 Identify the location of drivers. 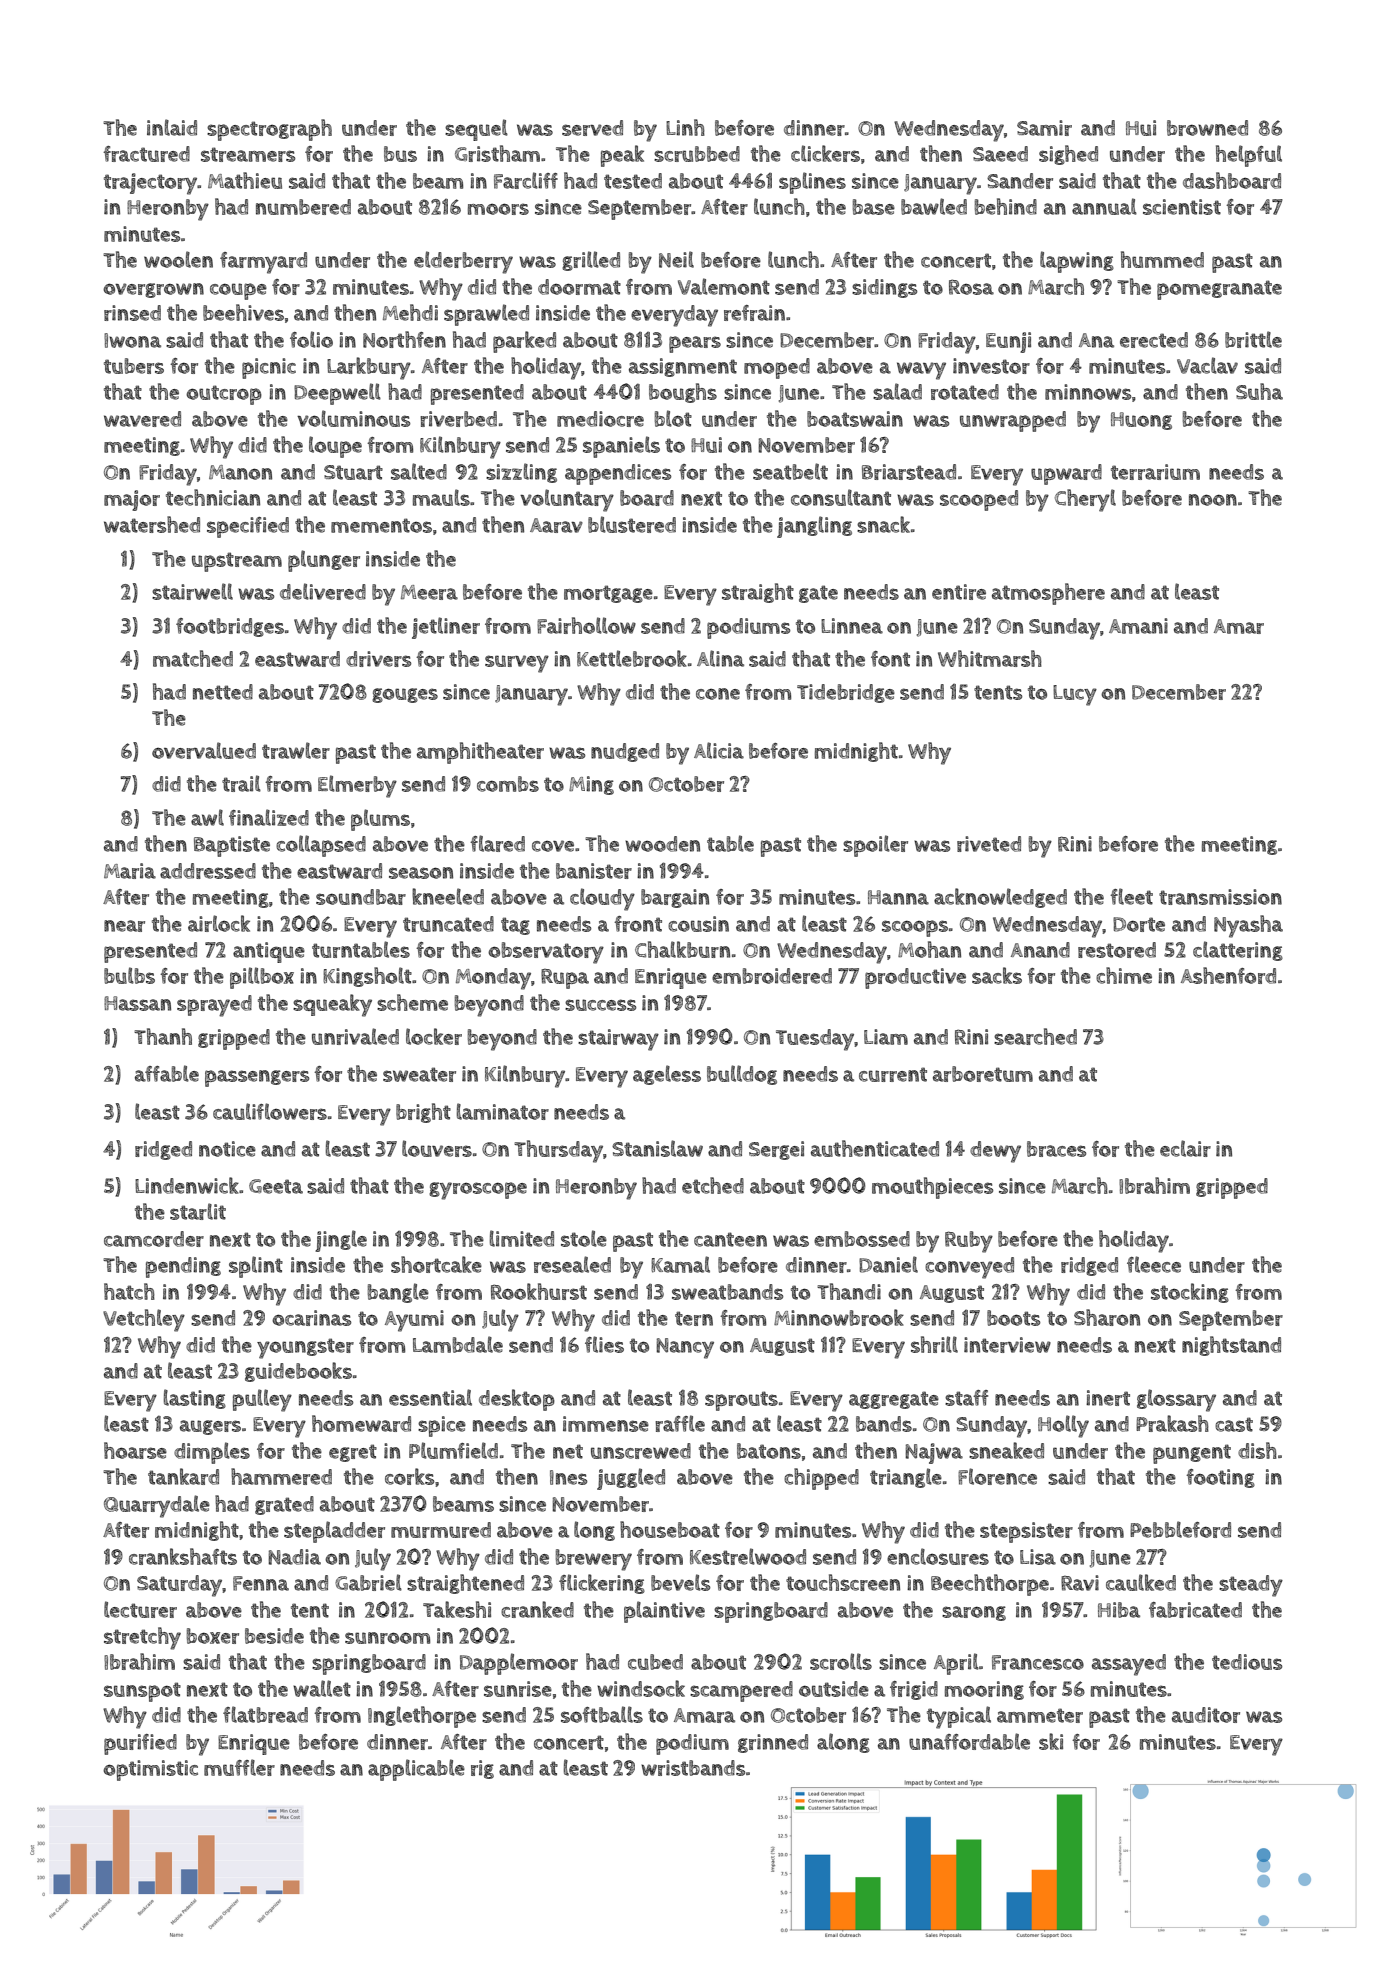
(378, 659).
